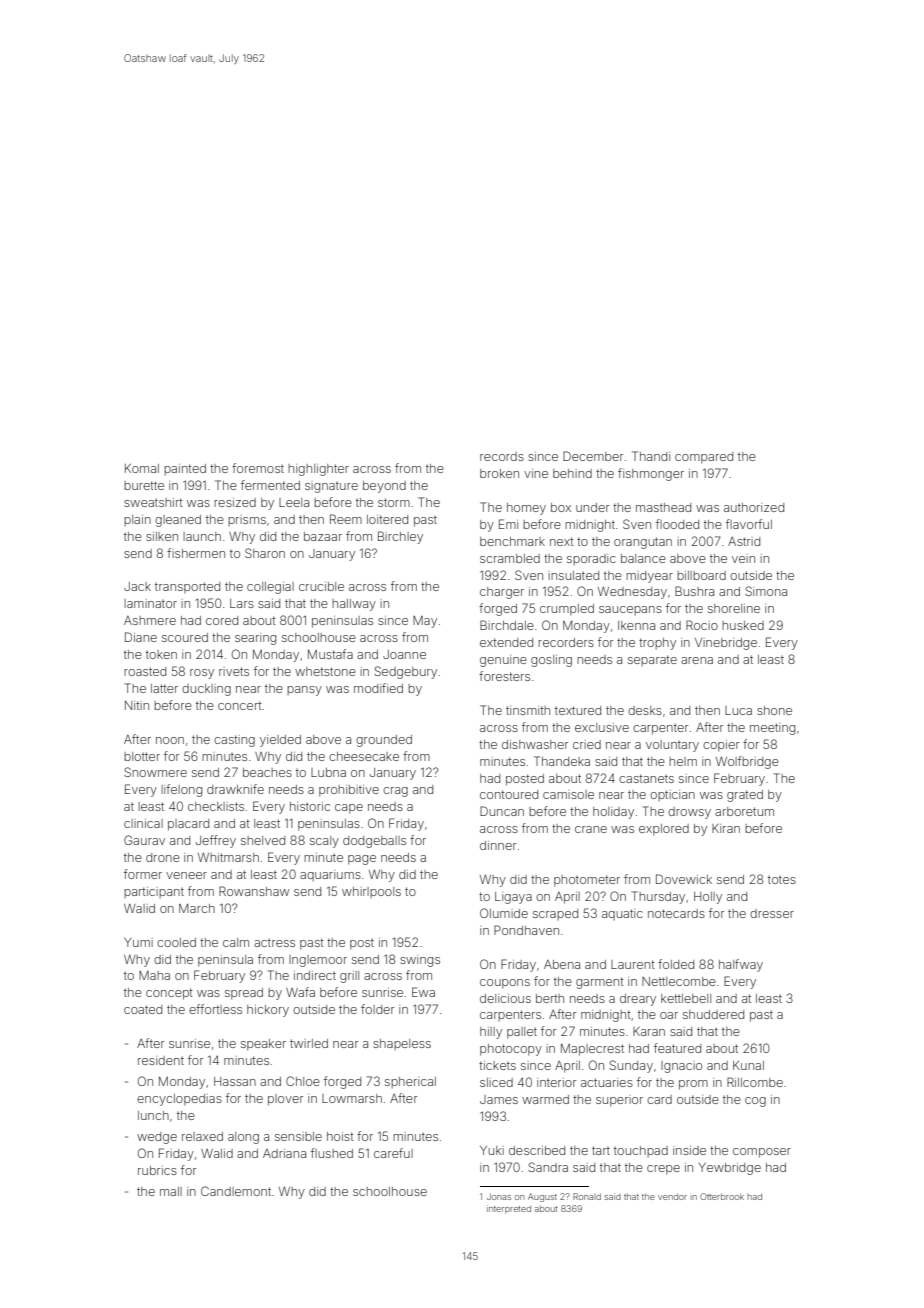 The image size is (924, 1308). Describe the element at coordinates (236, 1191) in the screenshot. I see `Candlemont` at that location.
